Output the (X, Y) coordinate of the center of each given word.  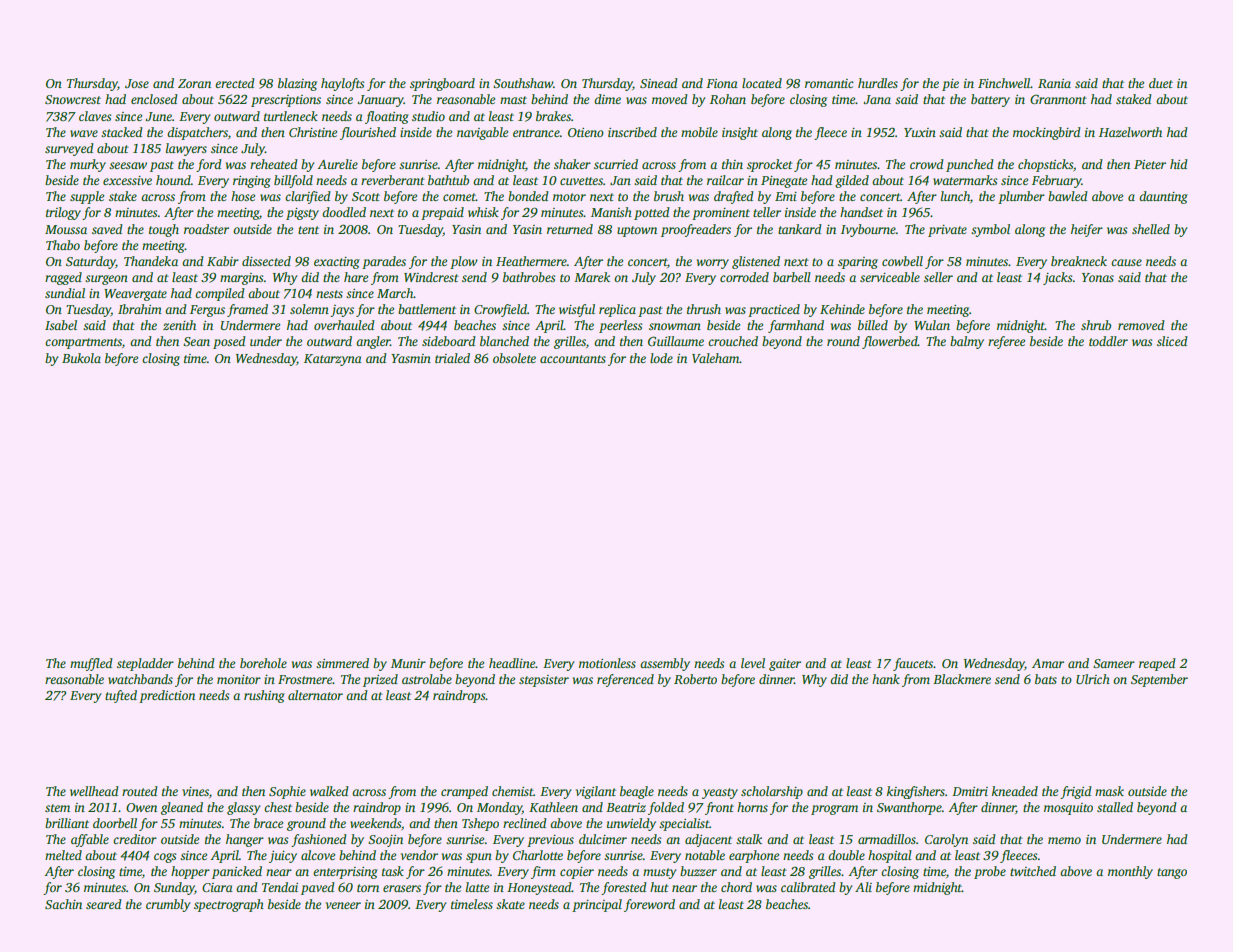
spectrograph (229, 905)
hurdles (878, 83)
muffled (91, 664)
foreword (649, 905)
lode (661, 358)
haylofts (342, 84)
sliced (1172, 341)
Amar (1048, 663)
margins (241, 279)
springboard (442, 84)
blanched (504, 341)
